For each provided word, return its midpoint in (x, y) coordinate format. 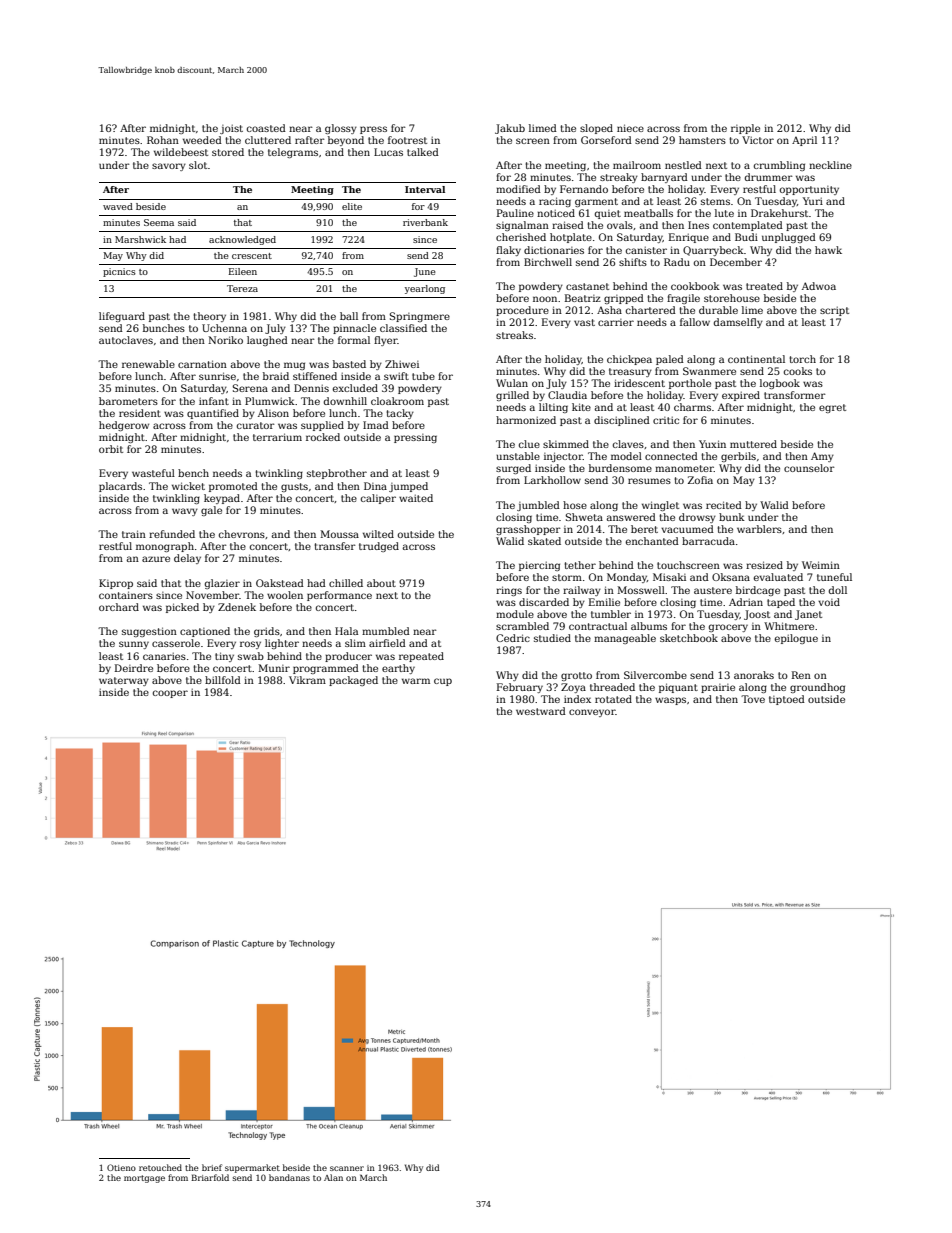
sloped (596, 129)
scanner (347, 1168)
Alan (333, 1177)
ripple (745, 129)
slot (198, 165)
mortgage (144, 1179)
